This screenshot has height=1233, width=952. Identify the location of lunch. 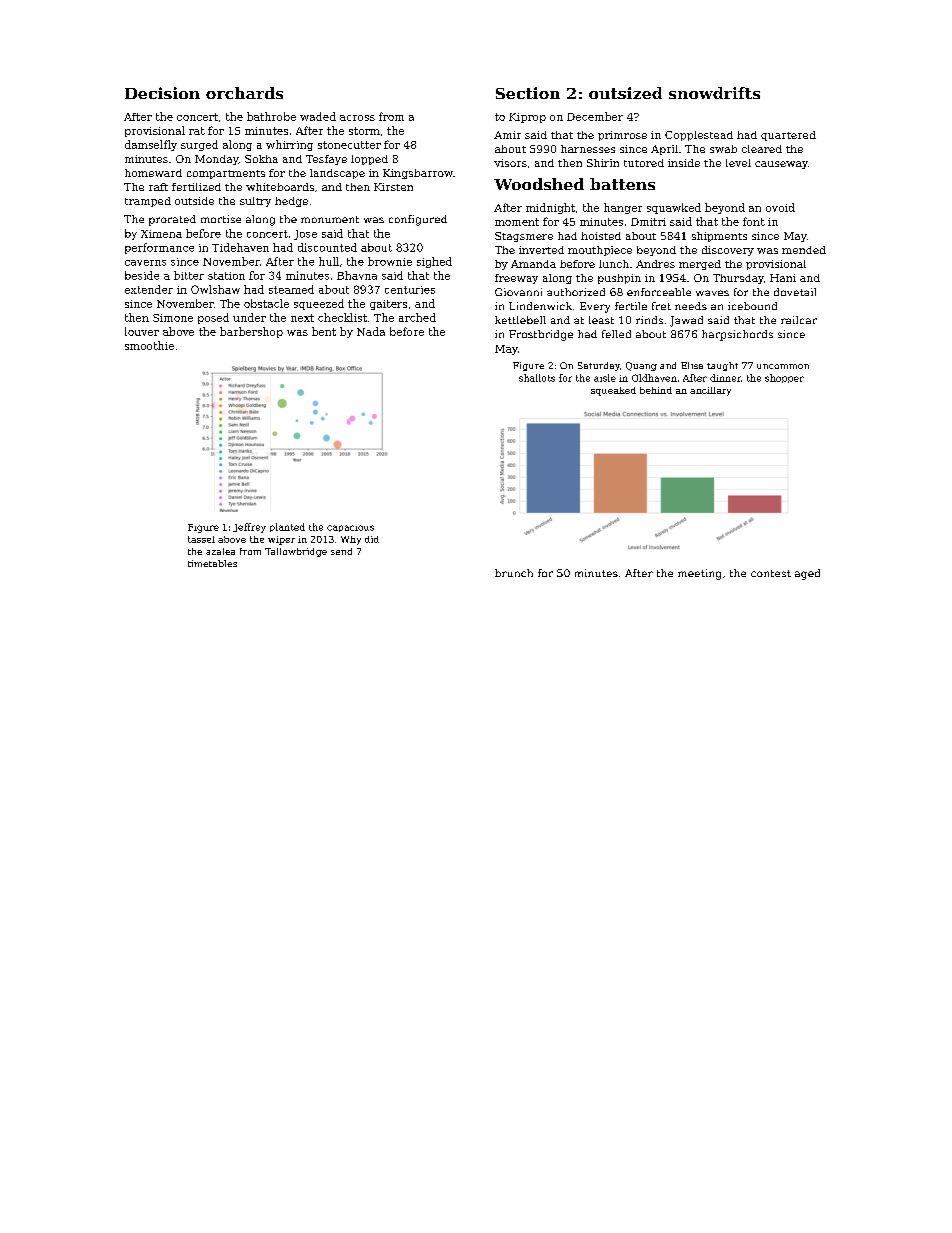
(614, 264).
